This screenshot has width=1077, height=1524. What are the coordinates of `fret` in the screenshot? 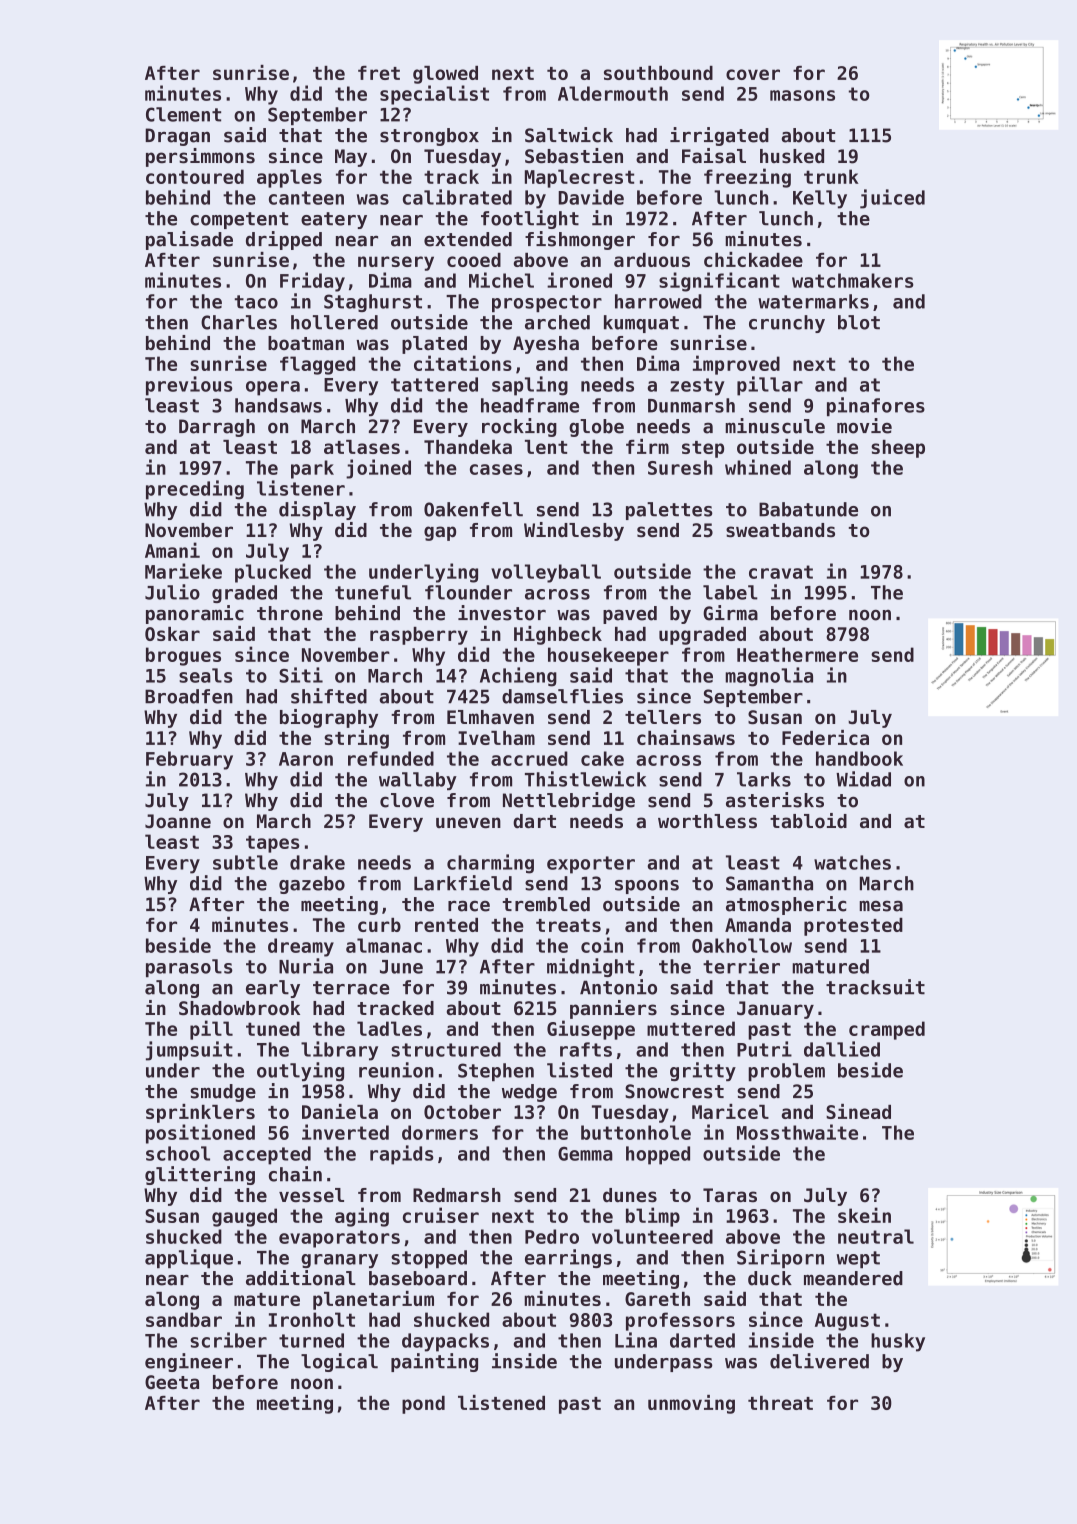 It's located at (379, 73).
